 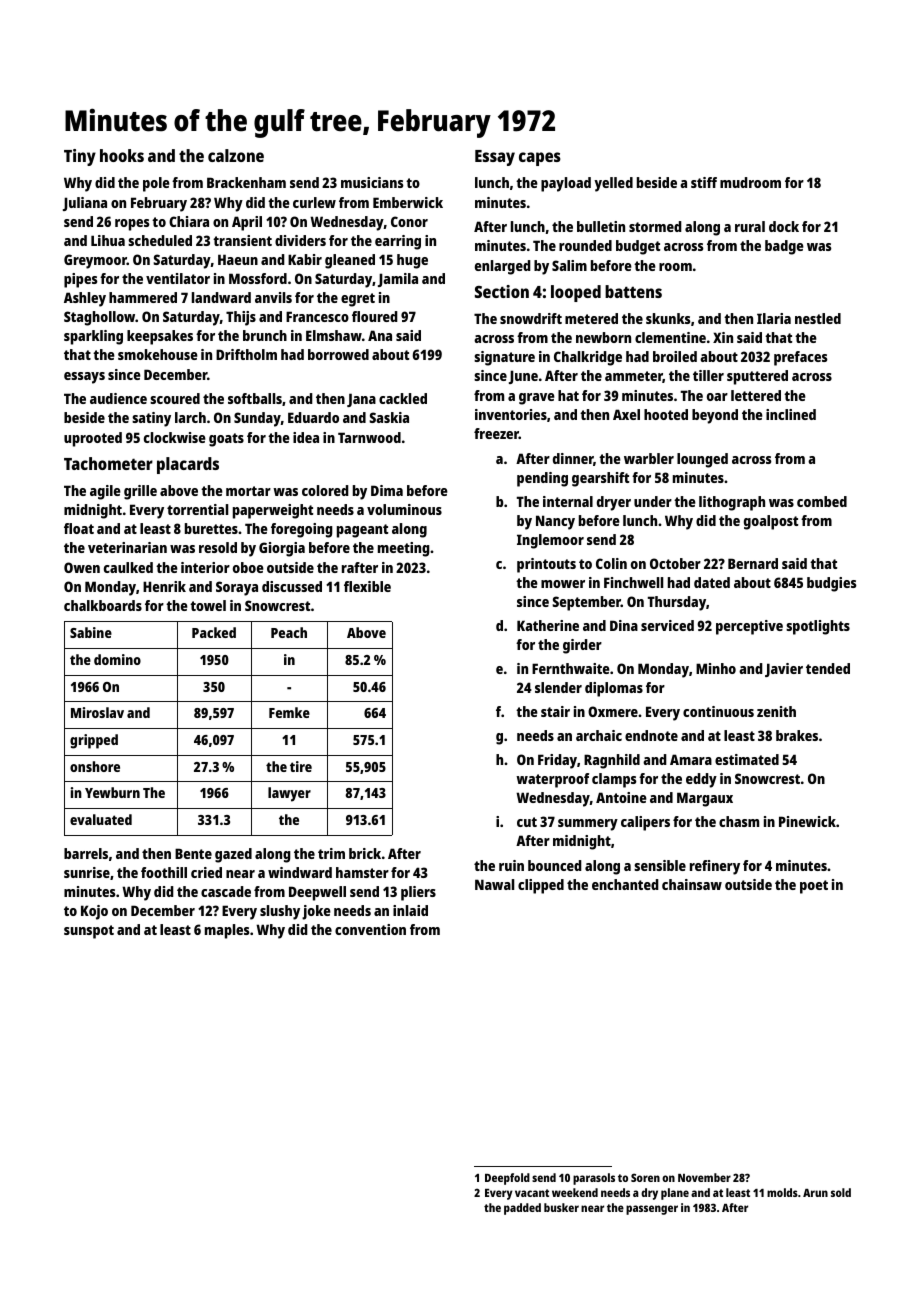 What do you see at coordinates (561, 1207) in the screenshot?
I see `busker` at bounding box center [561, 1207].
